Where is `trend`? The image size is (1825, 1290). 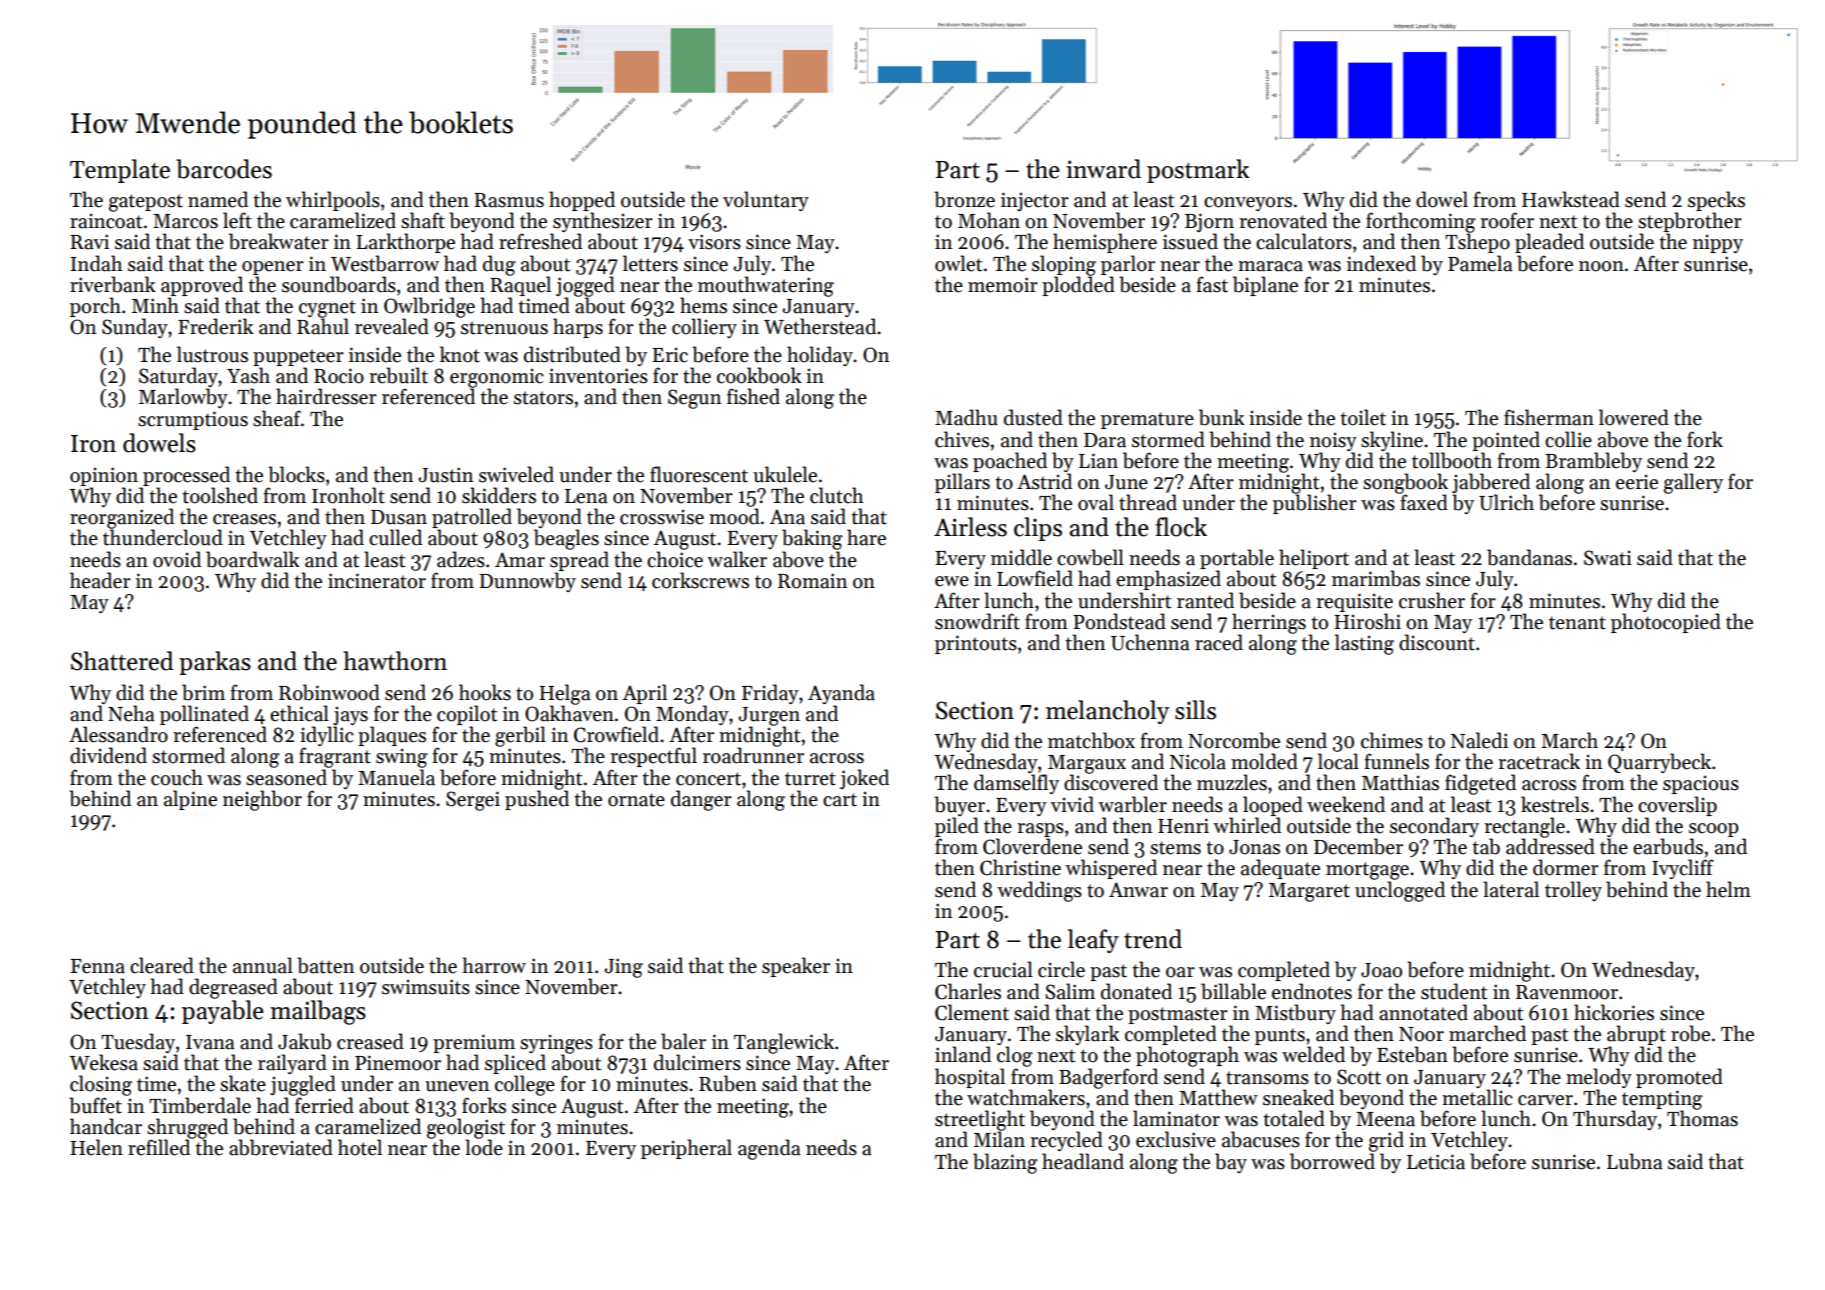 trend is located at coordinates (1153, 939).
